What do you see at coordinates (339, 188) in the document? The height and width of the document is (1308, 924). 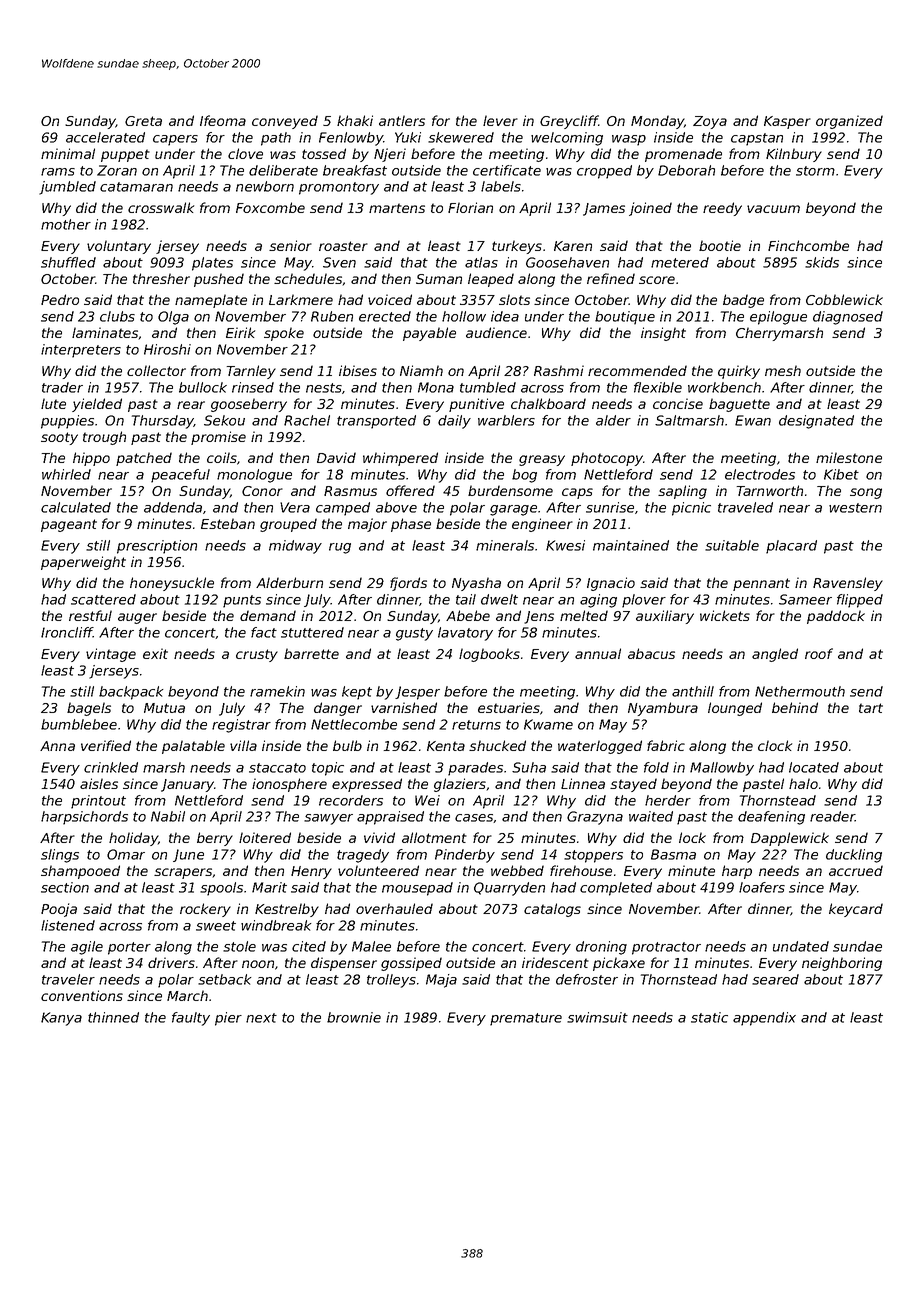 I see `promontory` at bounding box center [339, 188].
